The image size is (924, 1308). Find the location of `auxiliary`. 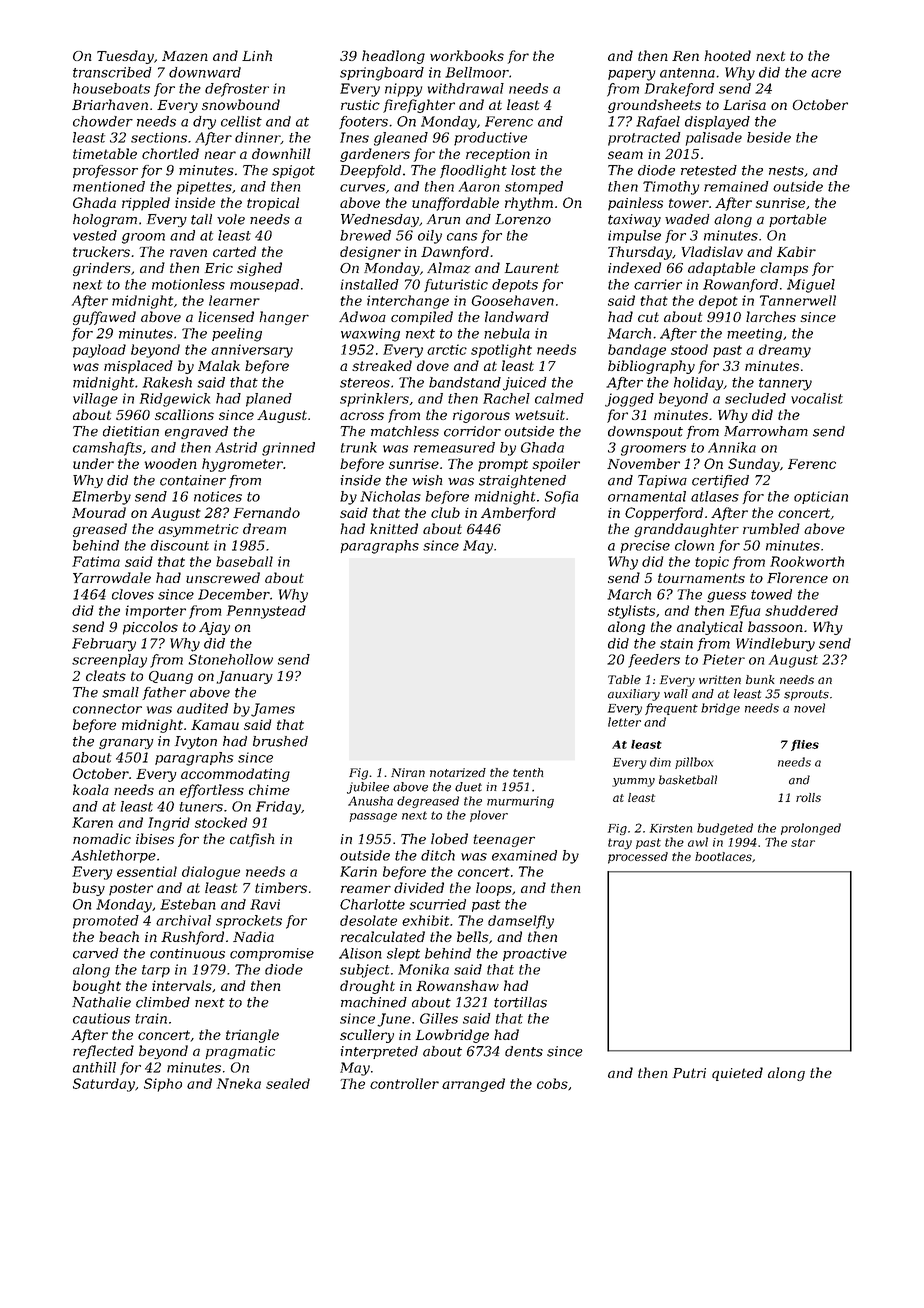

auxiliary is located at coordinates (634, 695).
